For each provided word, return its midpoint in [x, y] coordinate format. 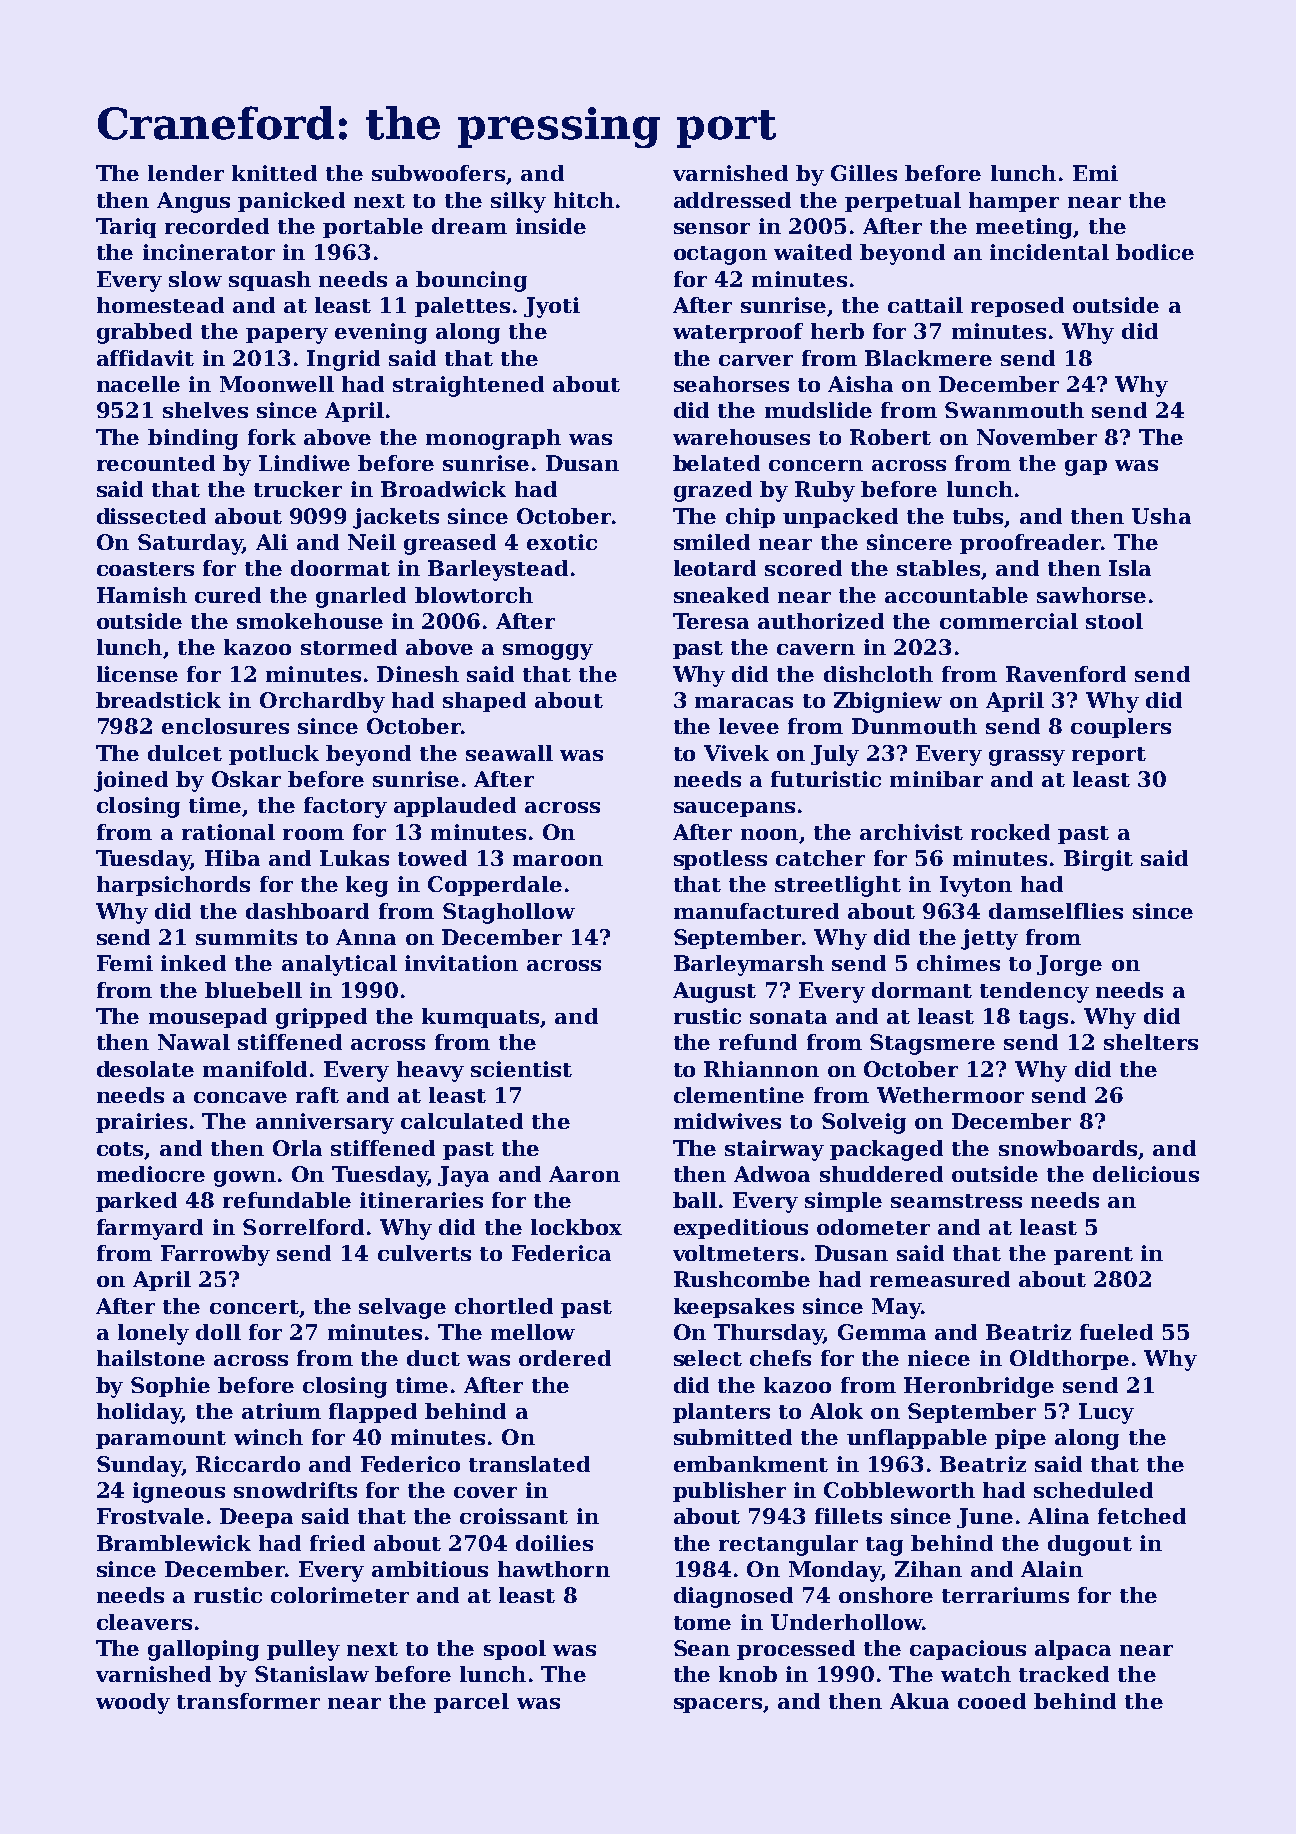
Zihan [928, 1569]
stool [1114, 621]
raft [317, 1095]
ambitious [430, 1569]
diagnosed [733, 1597]
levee [749, 726]
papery [287, 336]
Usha [1161, 516]
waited [813, 252]
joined [131, 781]
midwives [727, 1121]
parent [1093, 1256]
